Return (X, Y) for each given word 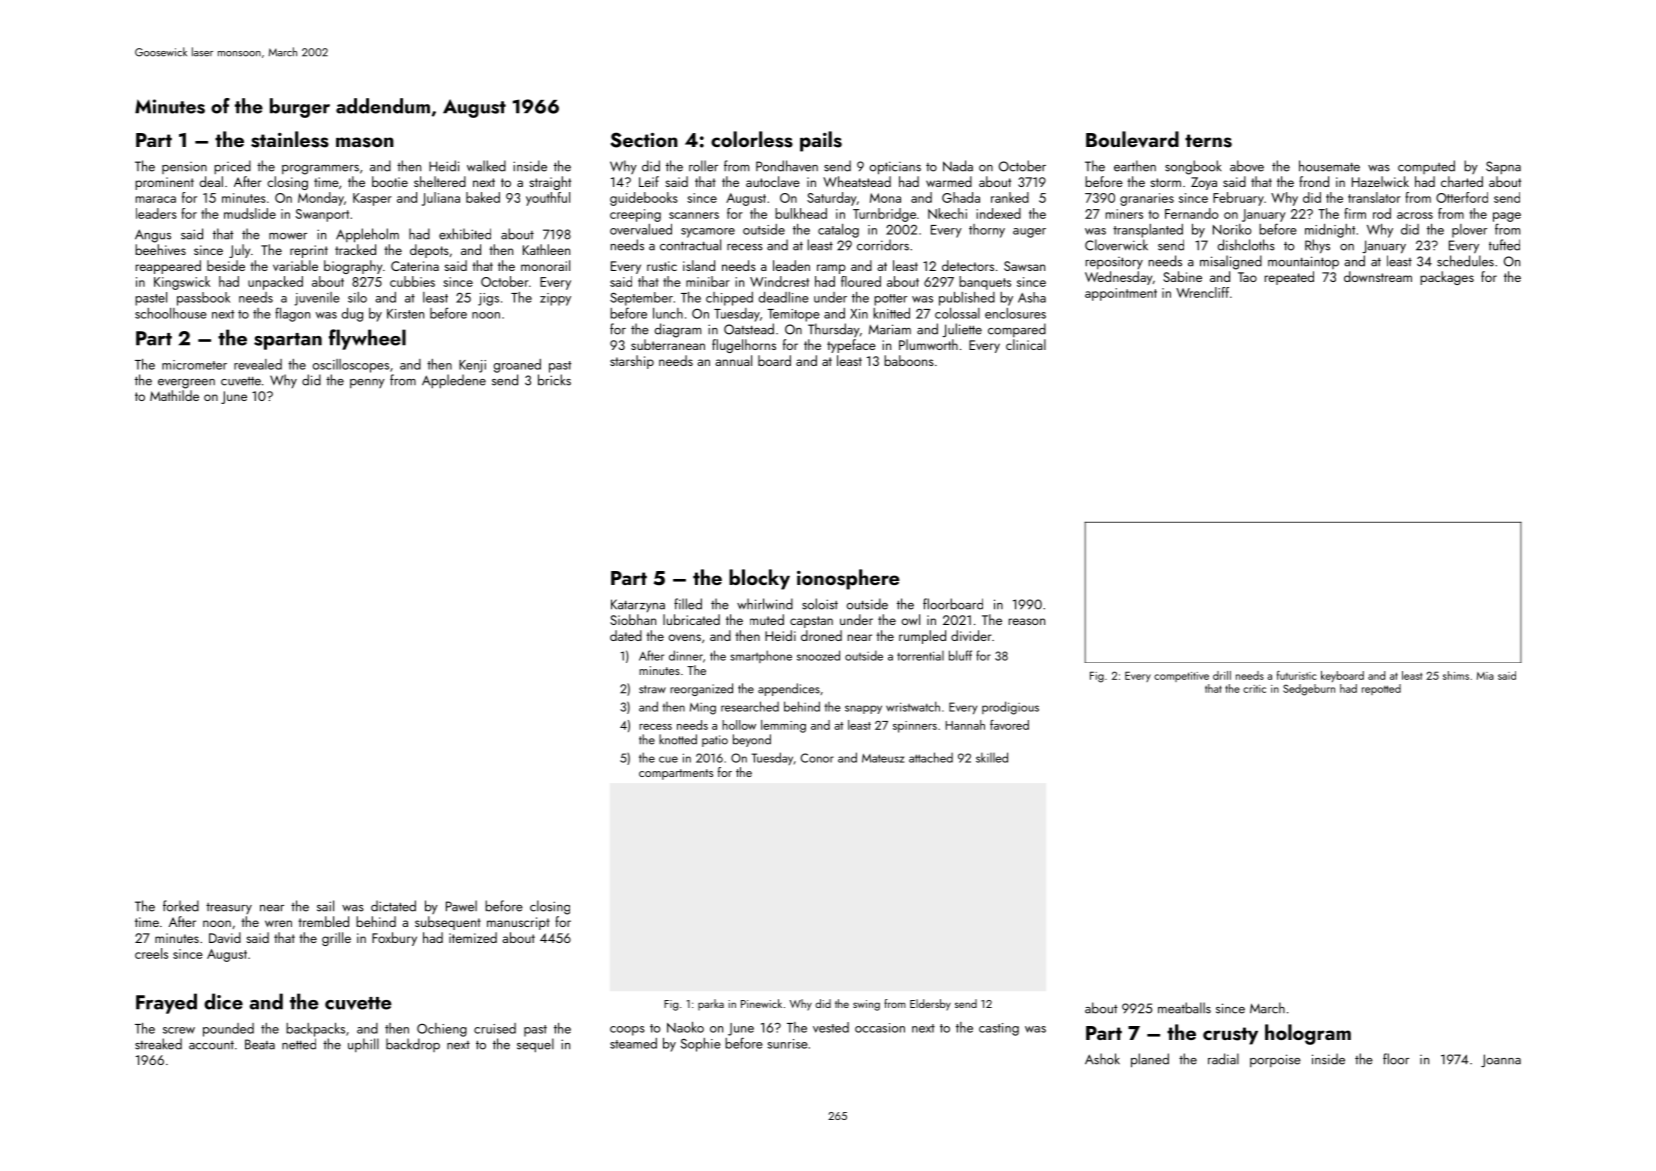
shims (1456, 675)
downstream (1378, 276)
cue (668, 759)
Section (644, 140)
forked (181, 906)
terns (1208, 141)
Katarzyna (638, 605)
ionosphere (848, 579)
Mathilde (174, 395)
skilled (992, 757)
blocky (759, 579)
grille (336, 939)
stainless (290, 139)
